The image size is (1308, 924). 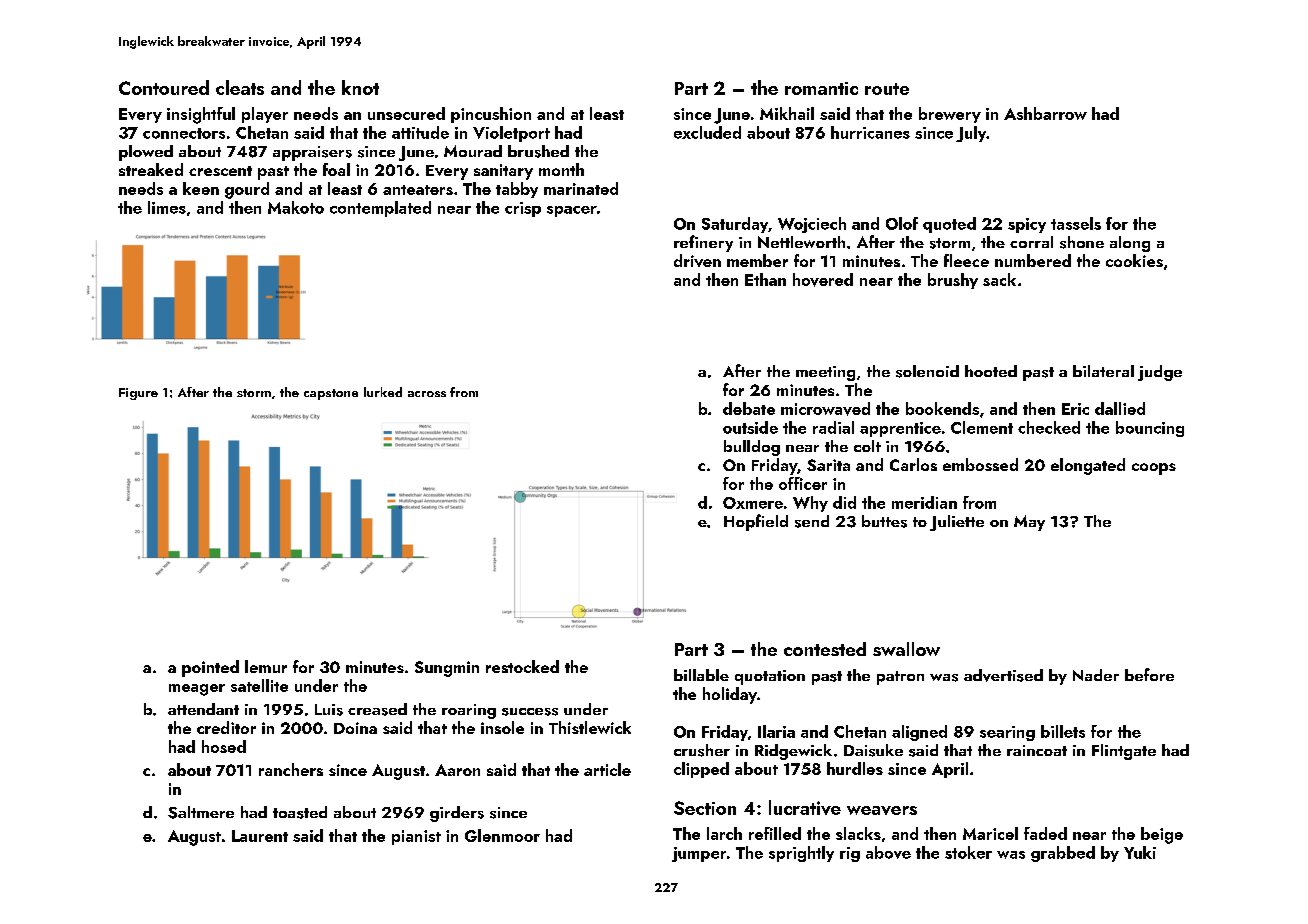 I want to click on meeting, so click(x=825, y=373).
